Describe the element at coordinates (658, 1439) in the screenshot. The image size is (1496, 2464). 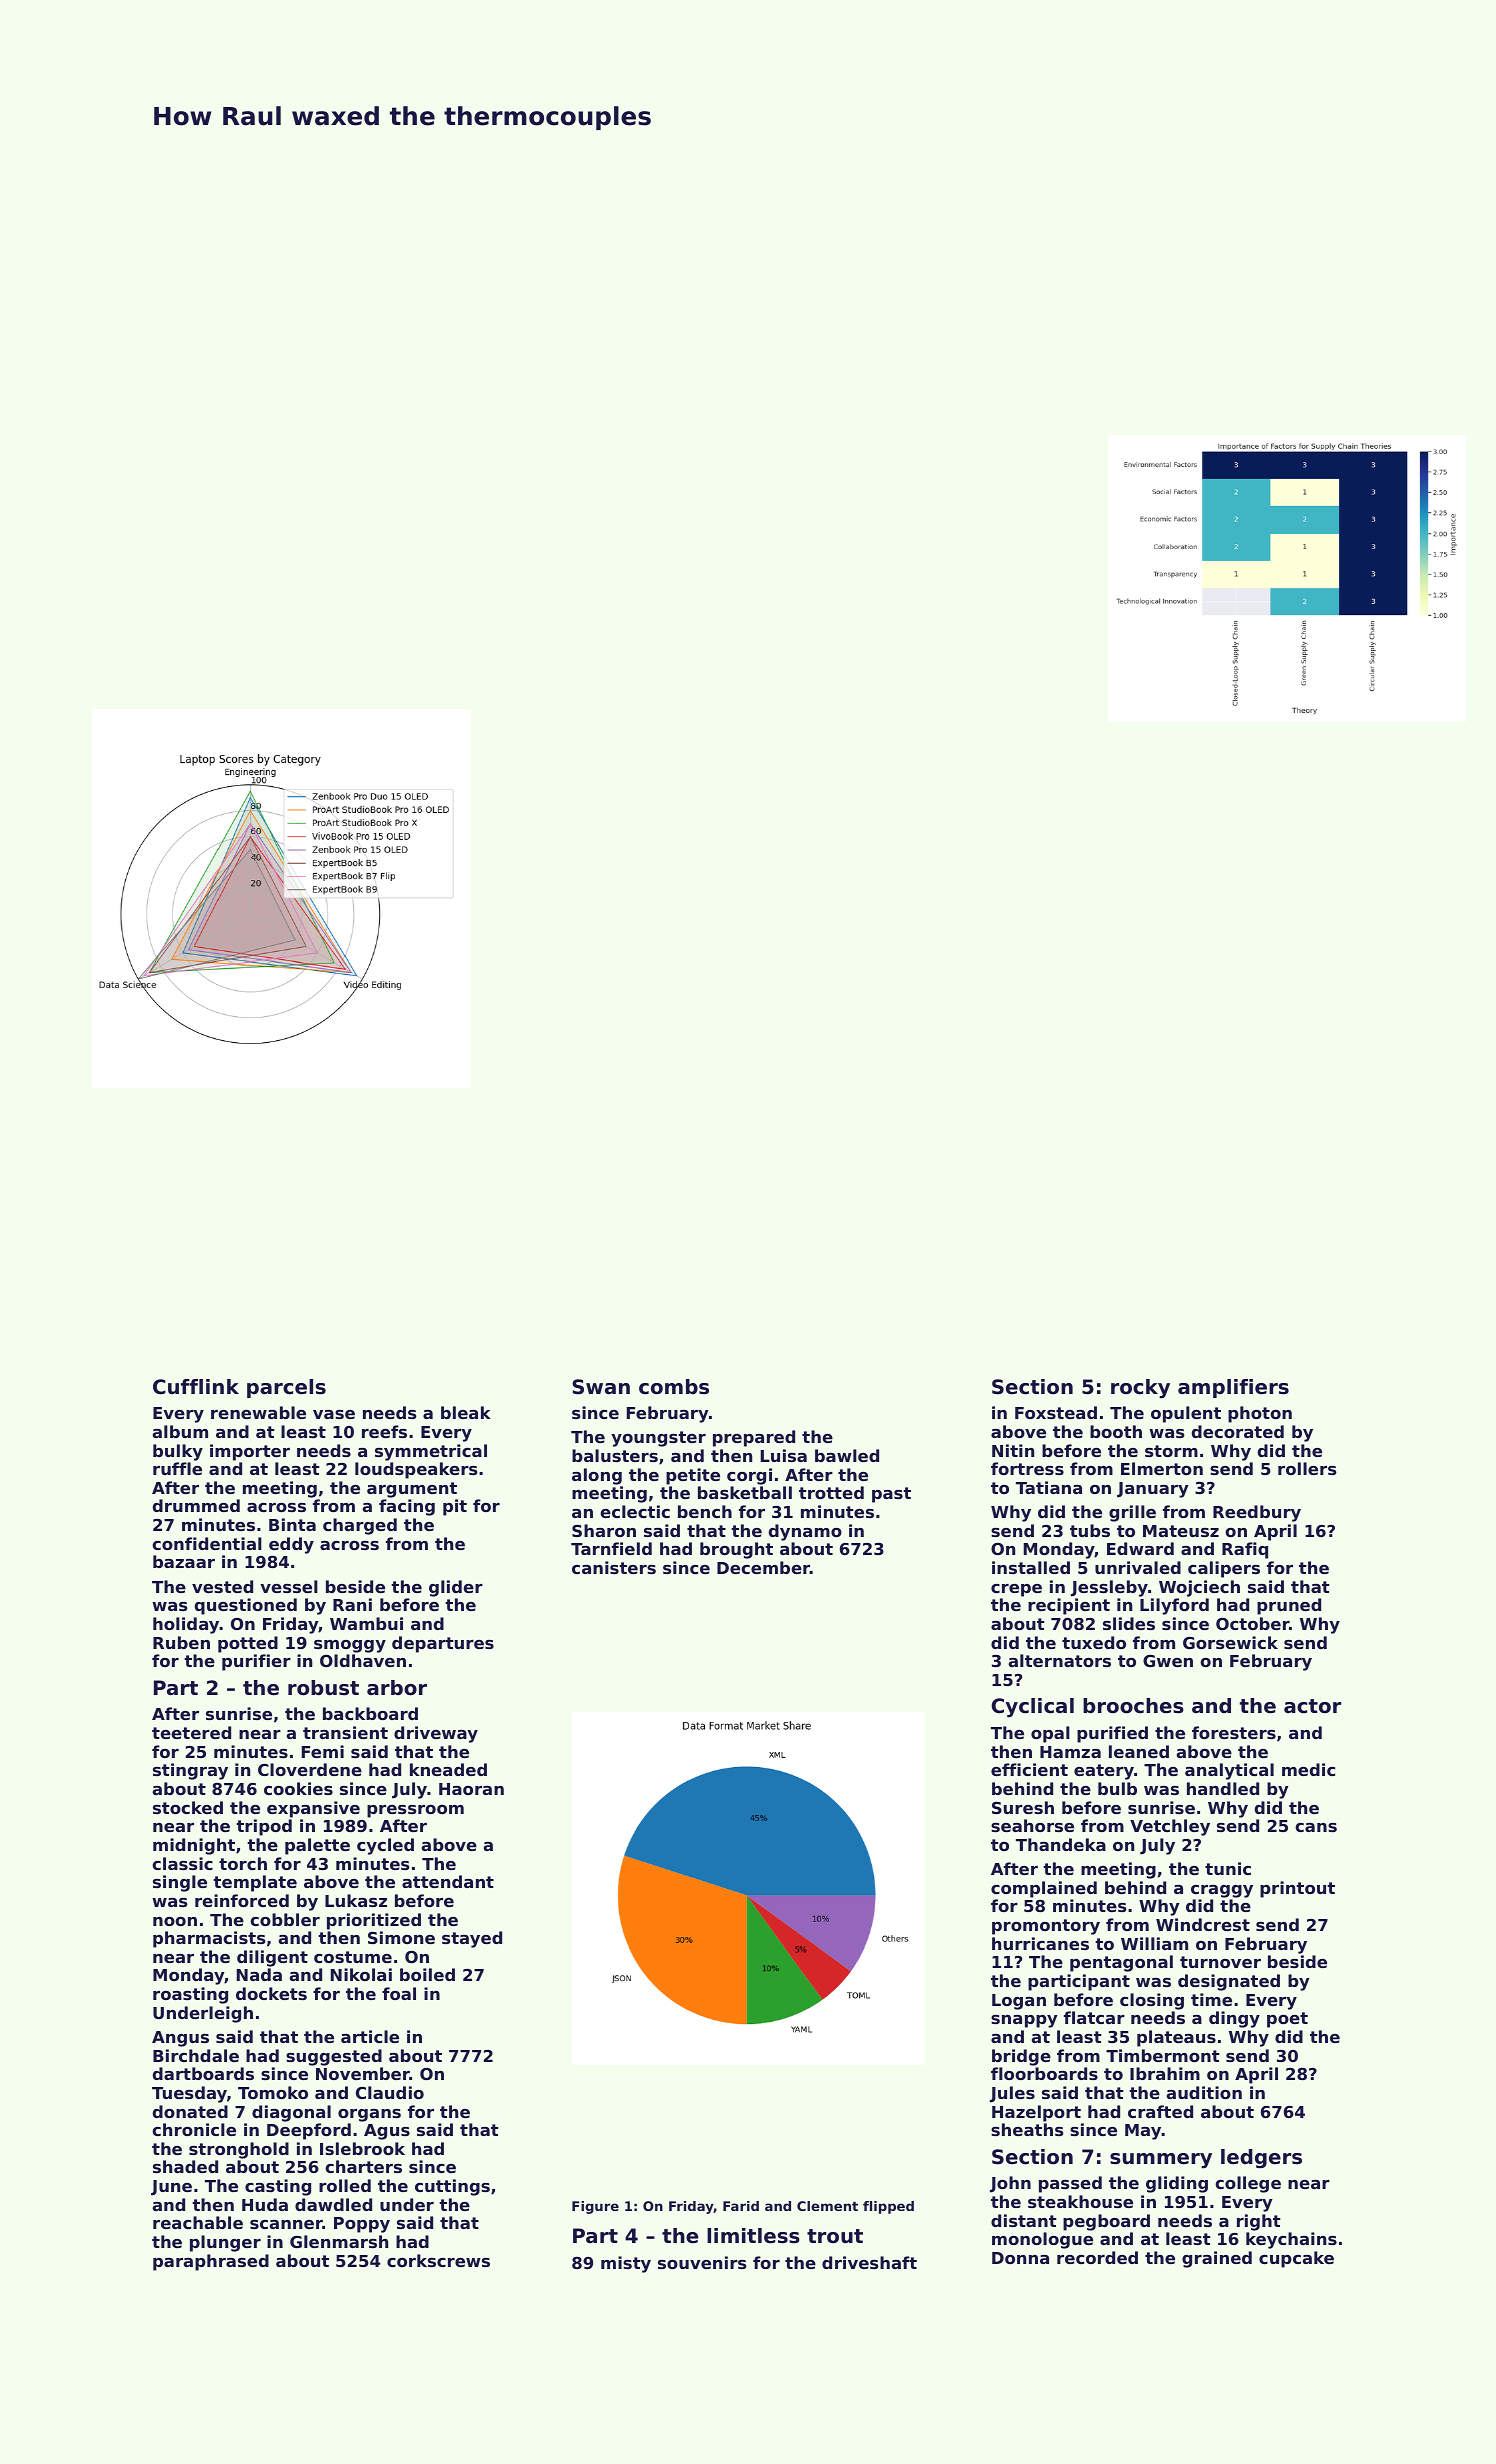
I see `youngster` at that location.
